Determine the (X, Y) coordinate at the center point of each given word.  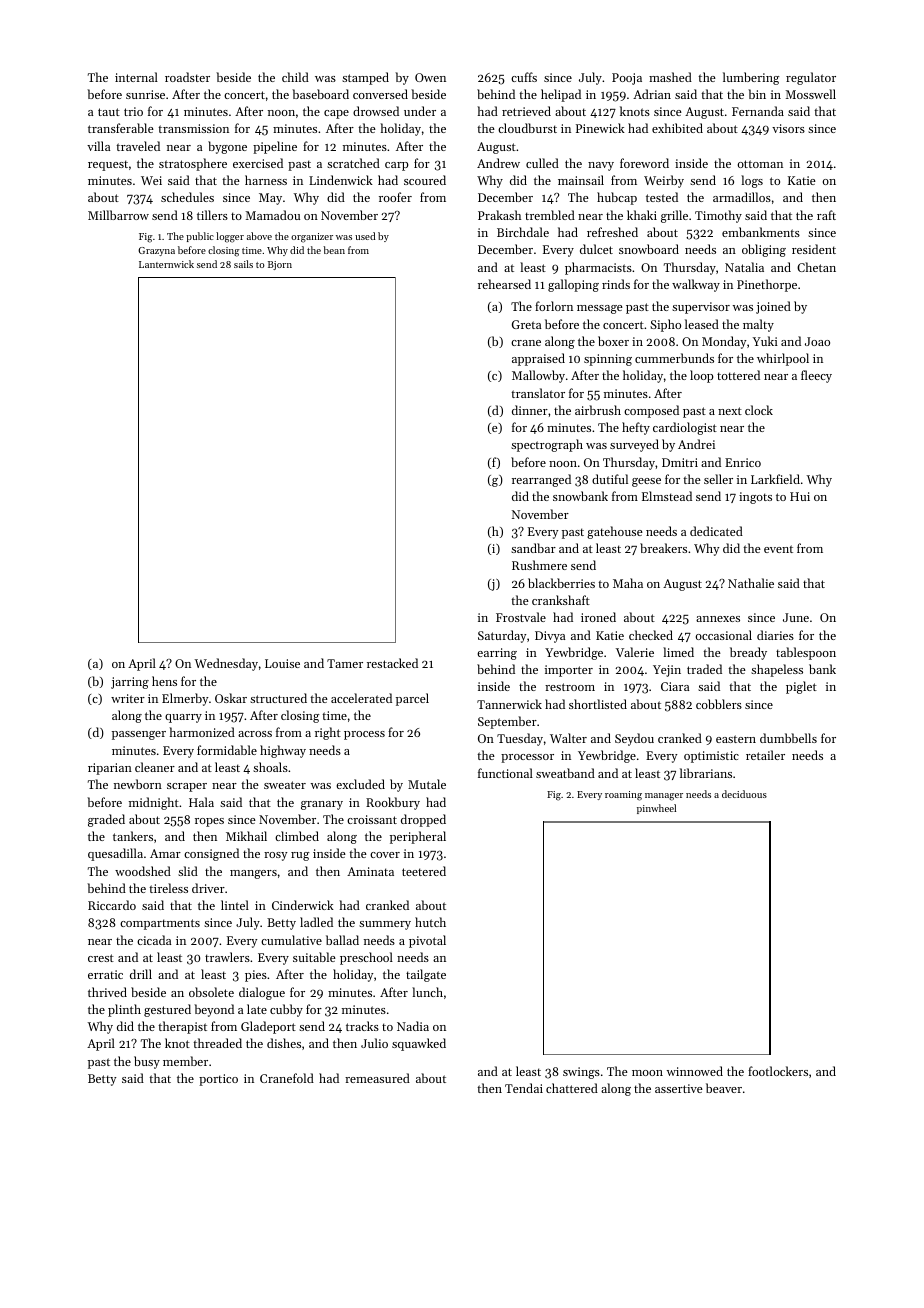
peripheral (418, 837)
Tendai (524, 1088)
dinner (530, 410)
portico (218, 1080)
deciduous (744, 794)
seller (718, 479)
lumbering (751, 78)
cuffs (524, 77)
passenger (139, 735)
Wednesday (226, 664)
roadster (187, 77)
